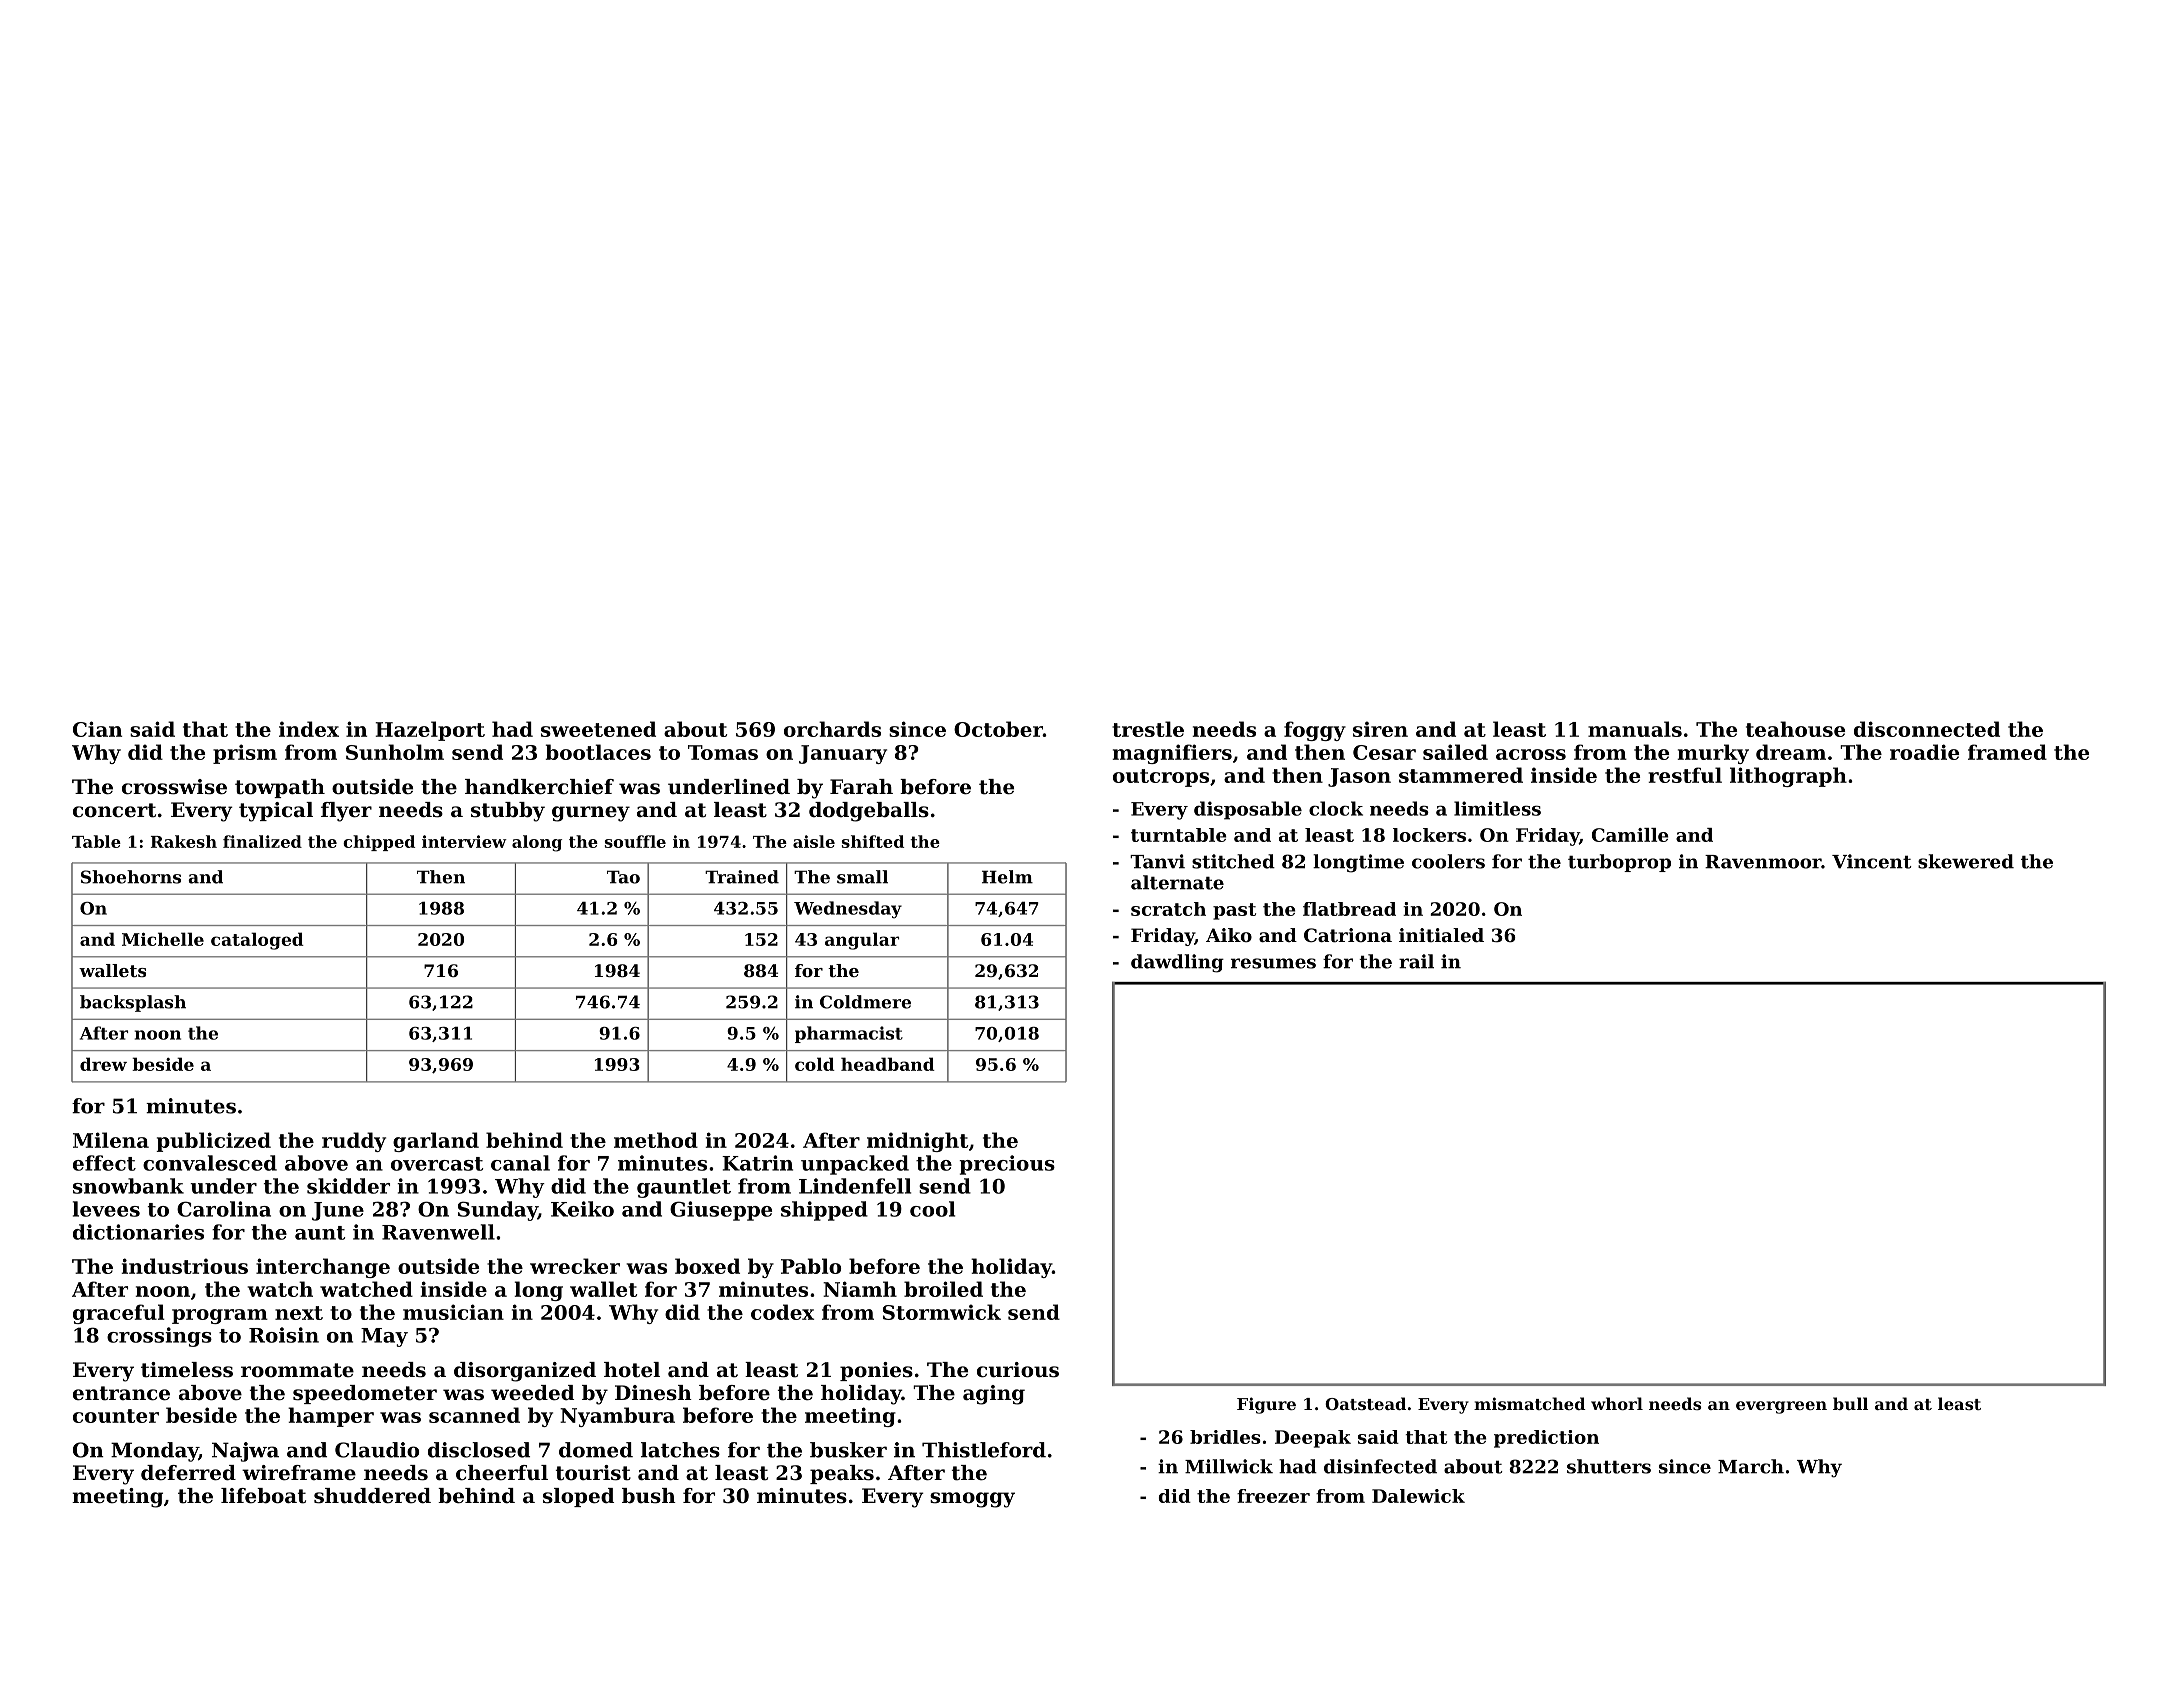  Describe the element at coordinates (842, 1474) in the image. I see `peaks` at that location.
